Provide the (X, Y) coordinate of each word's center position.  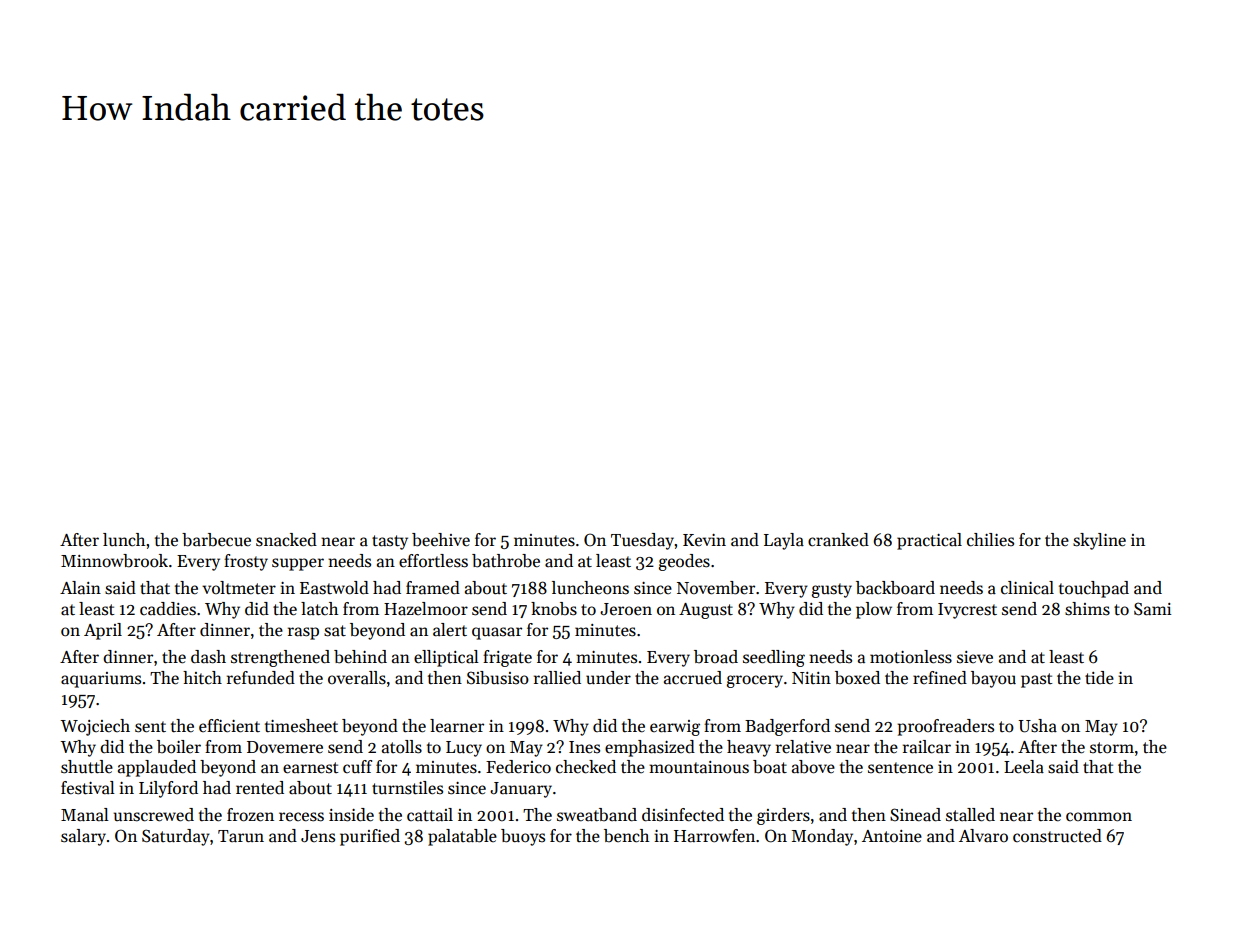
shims (1087, 609)
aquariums (101, 680)
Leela (1024, 767)
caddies (168, 609)
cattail (430, 815)
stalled (970, 815)
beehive (441, 540)
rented (260, 788)
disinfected (683, 815)
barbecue (216, 540)
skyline (1099, 541)
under (608, 678)
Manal (85, 815)
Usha (1037, 726)
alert (450, 630)
